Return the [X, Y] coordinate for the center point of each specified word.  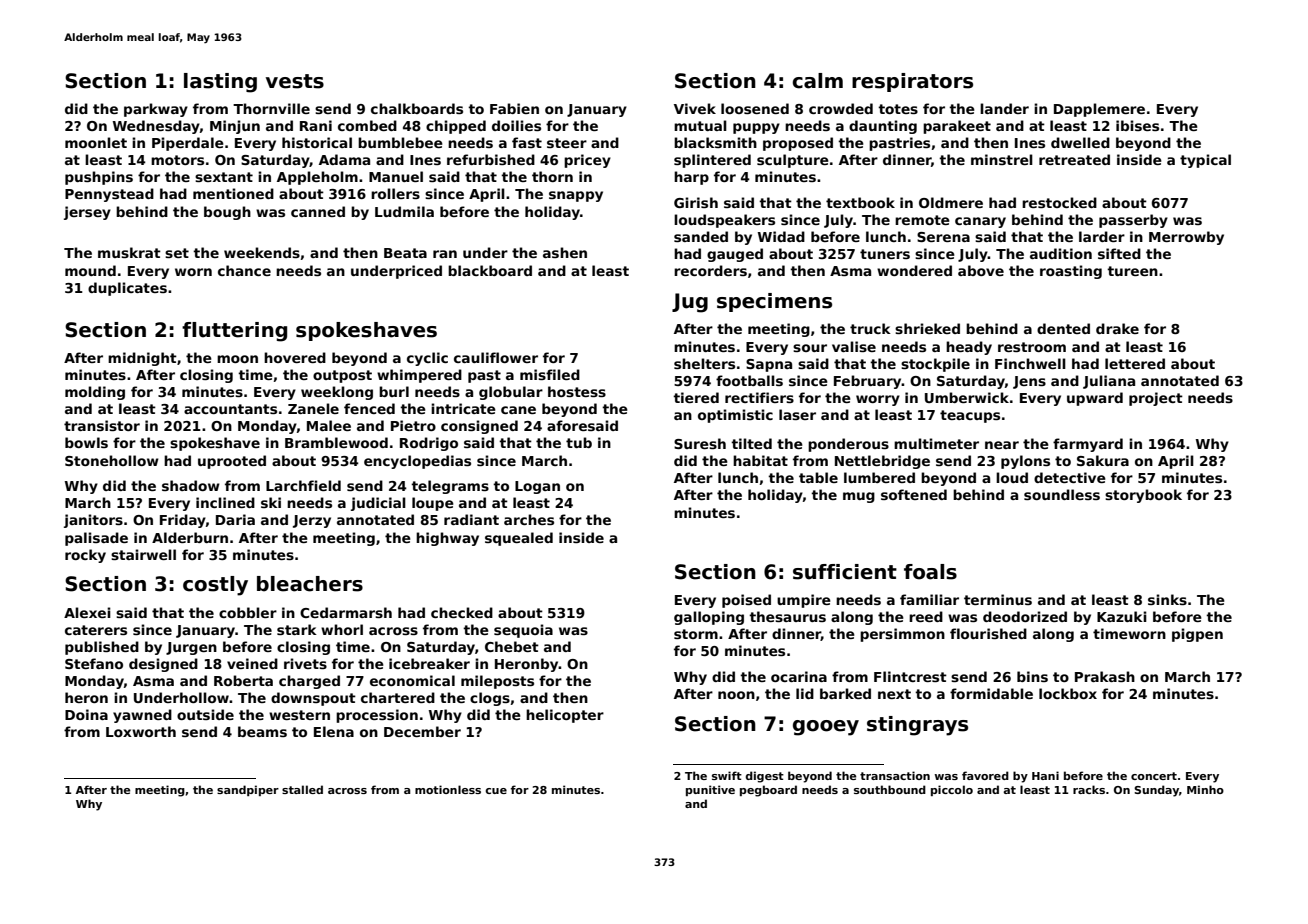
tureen [1132, 271]
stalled [302, 789]
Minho [1205, 789]
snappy [576, 196]
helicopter [565, 716]
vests [295, 81]
